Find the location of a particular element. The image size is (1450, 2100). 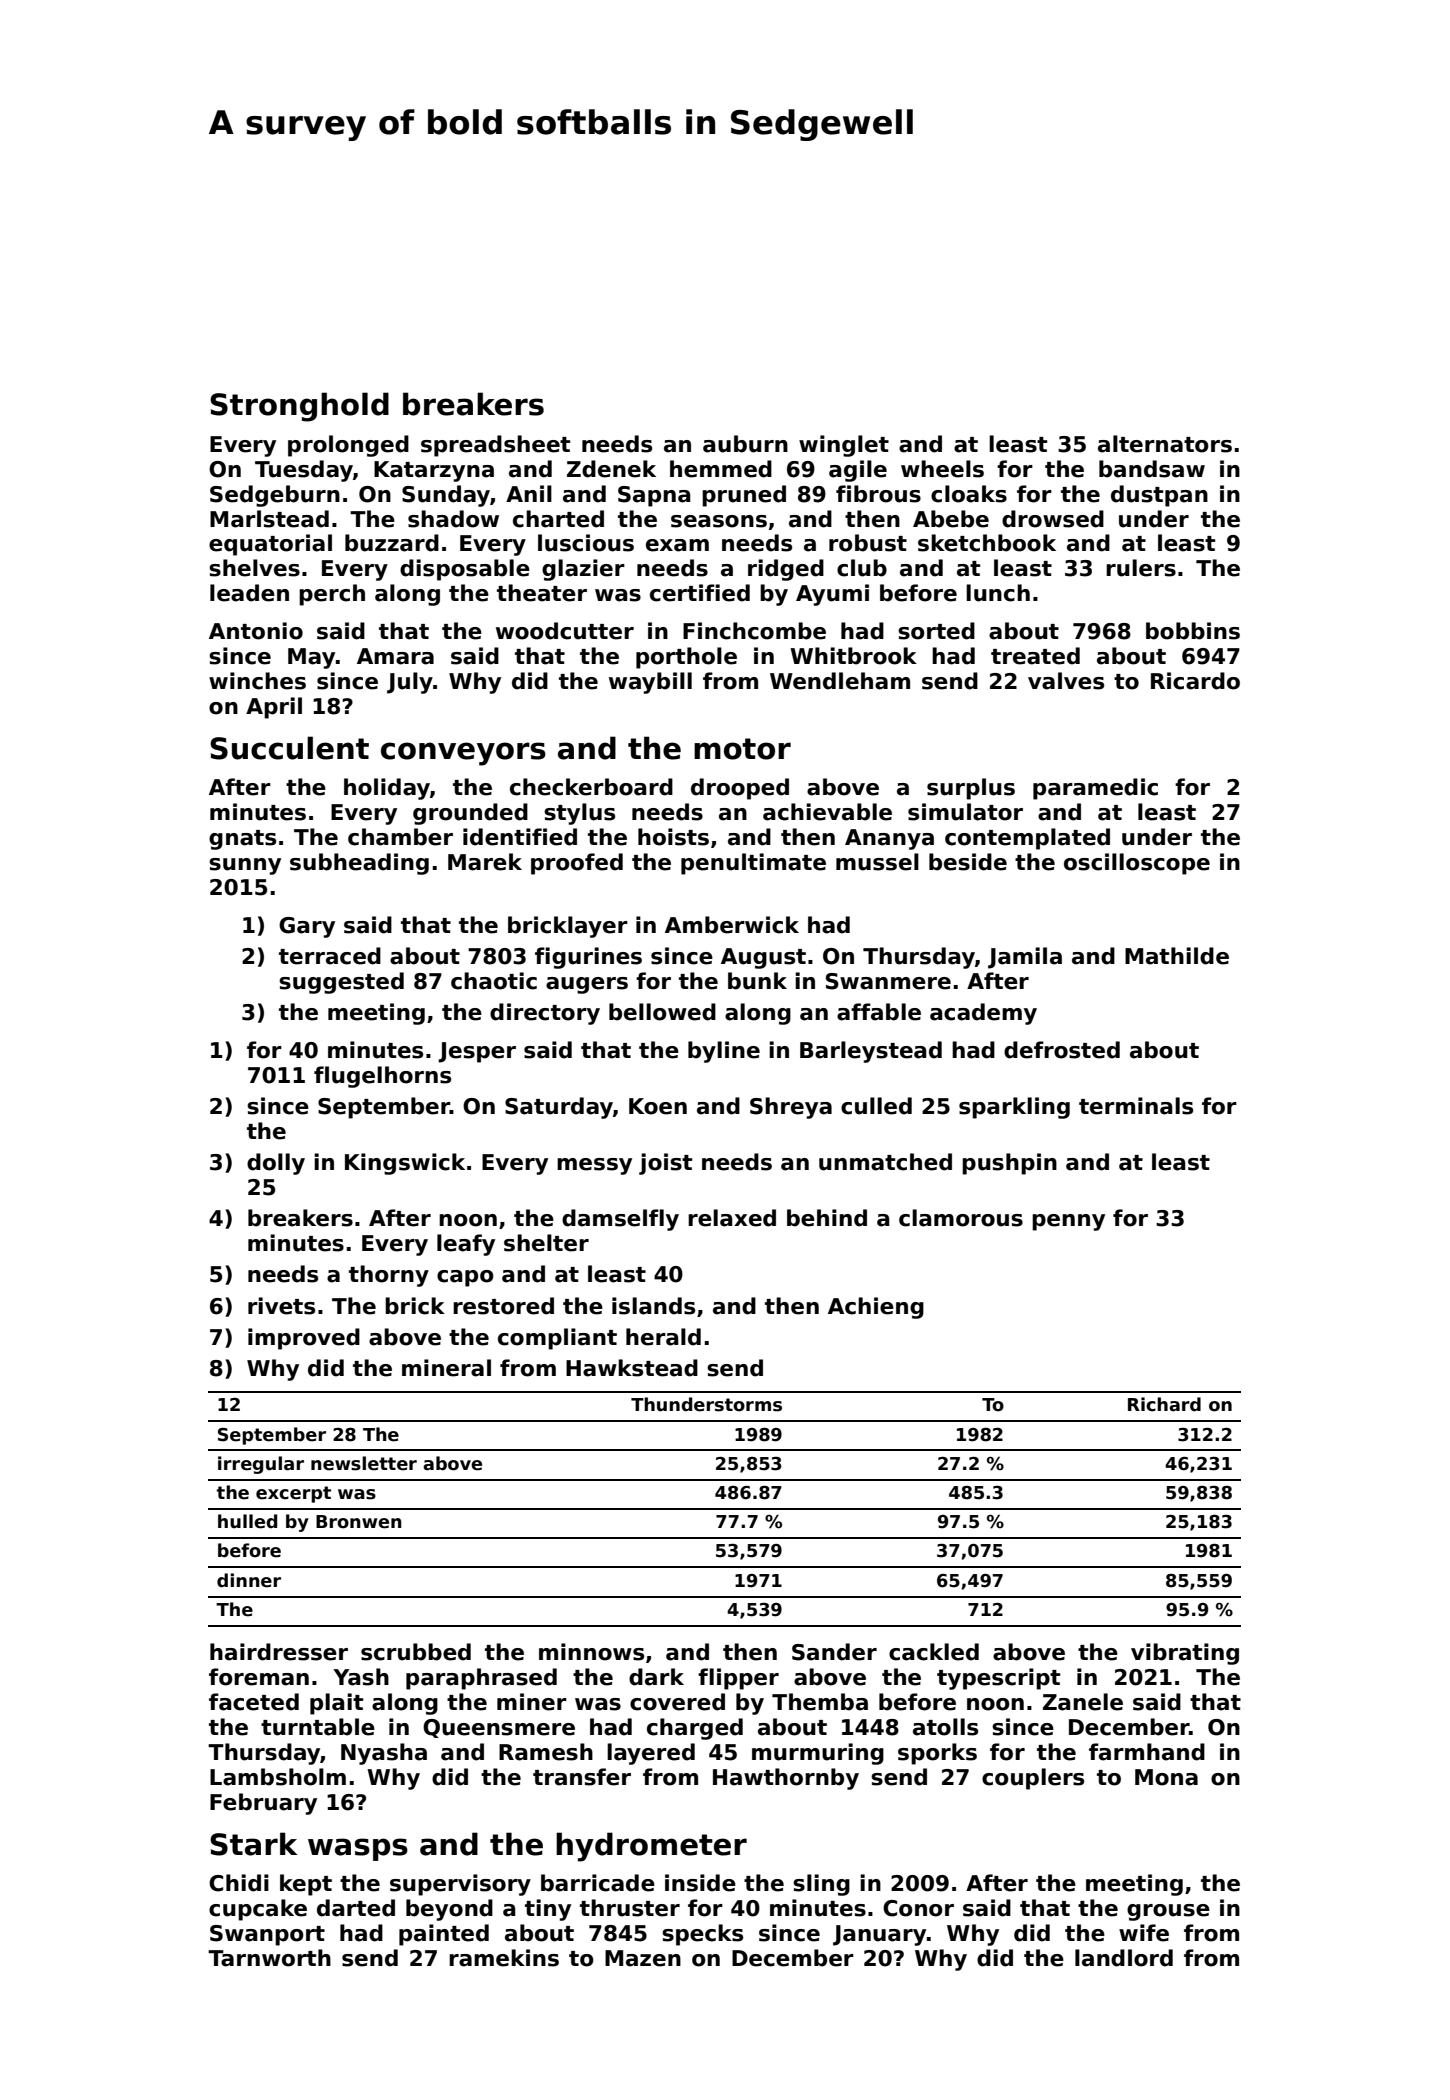

terminals is located at coordinates (1136, 1106).
